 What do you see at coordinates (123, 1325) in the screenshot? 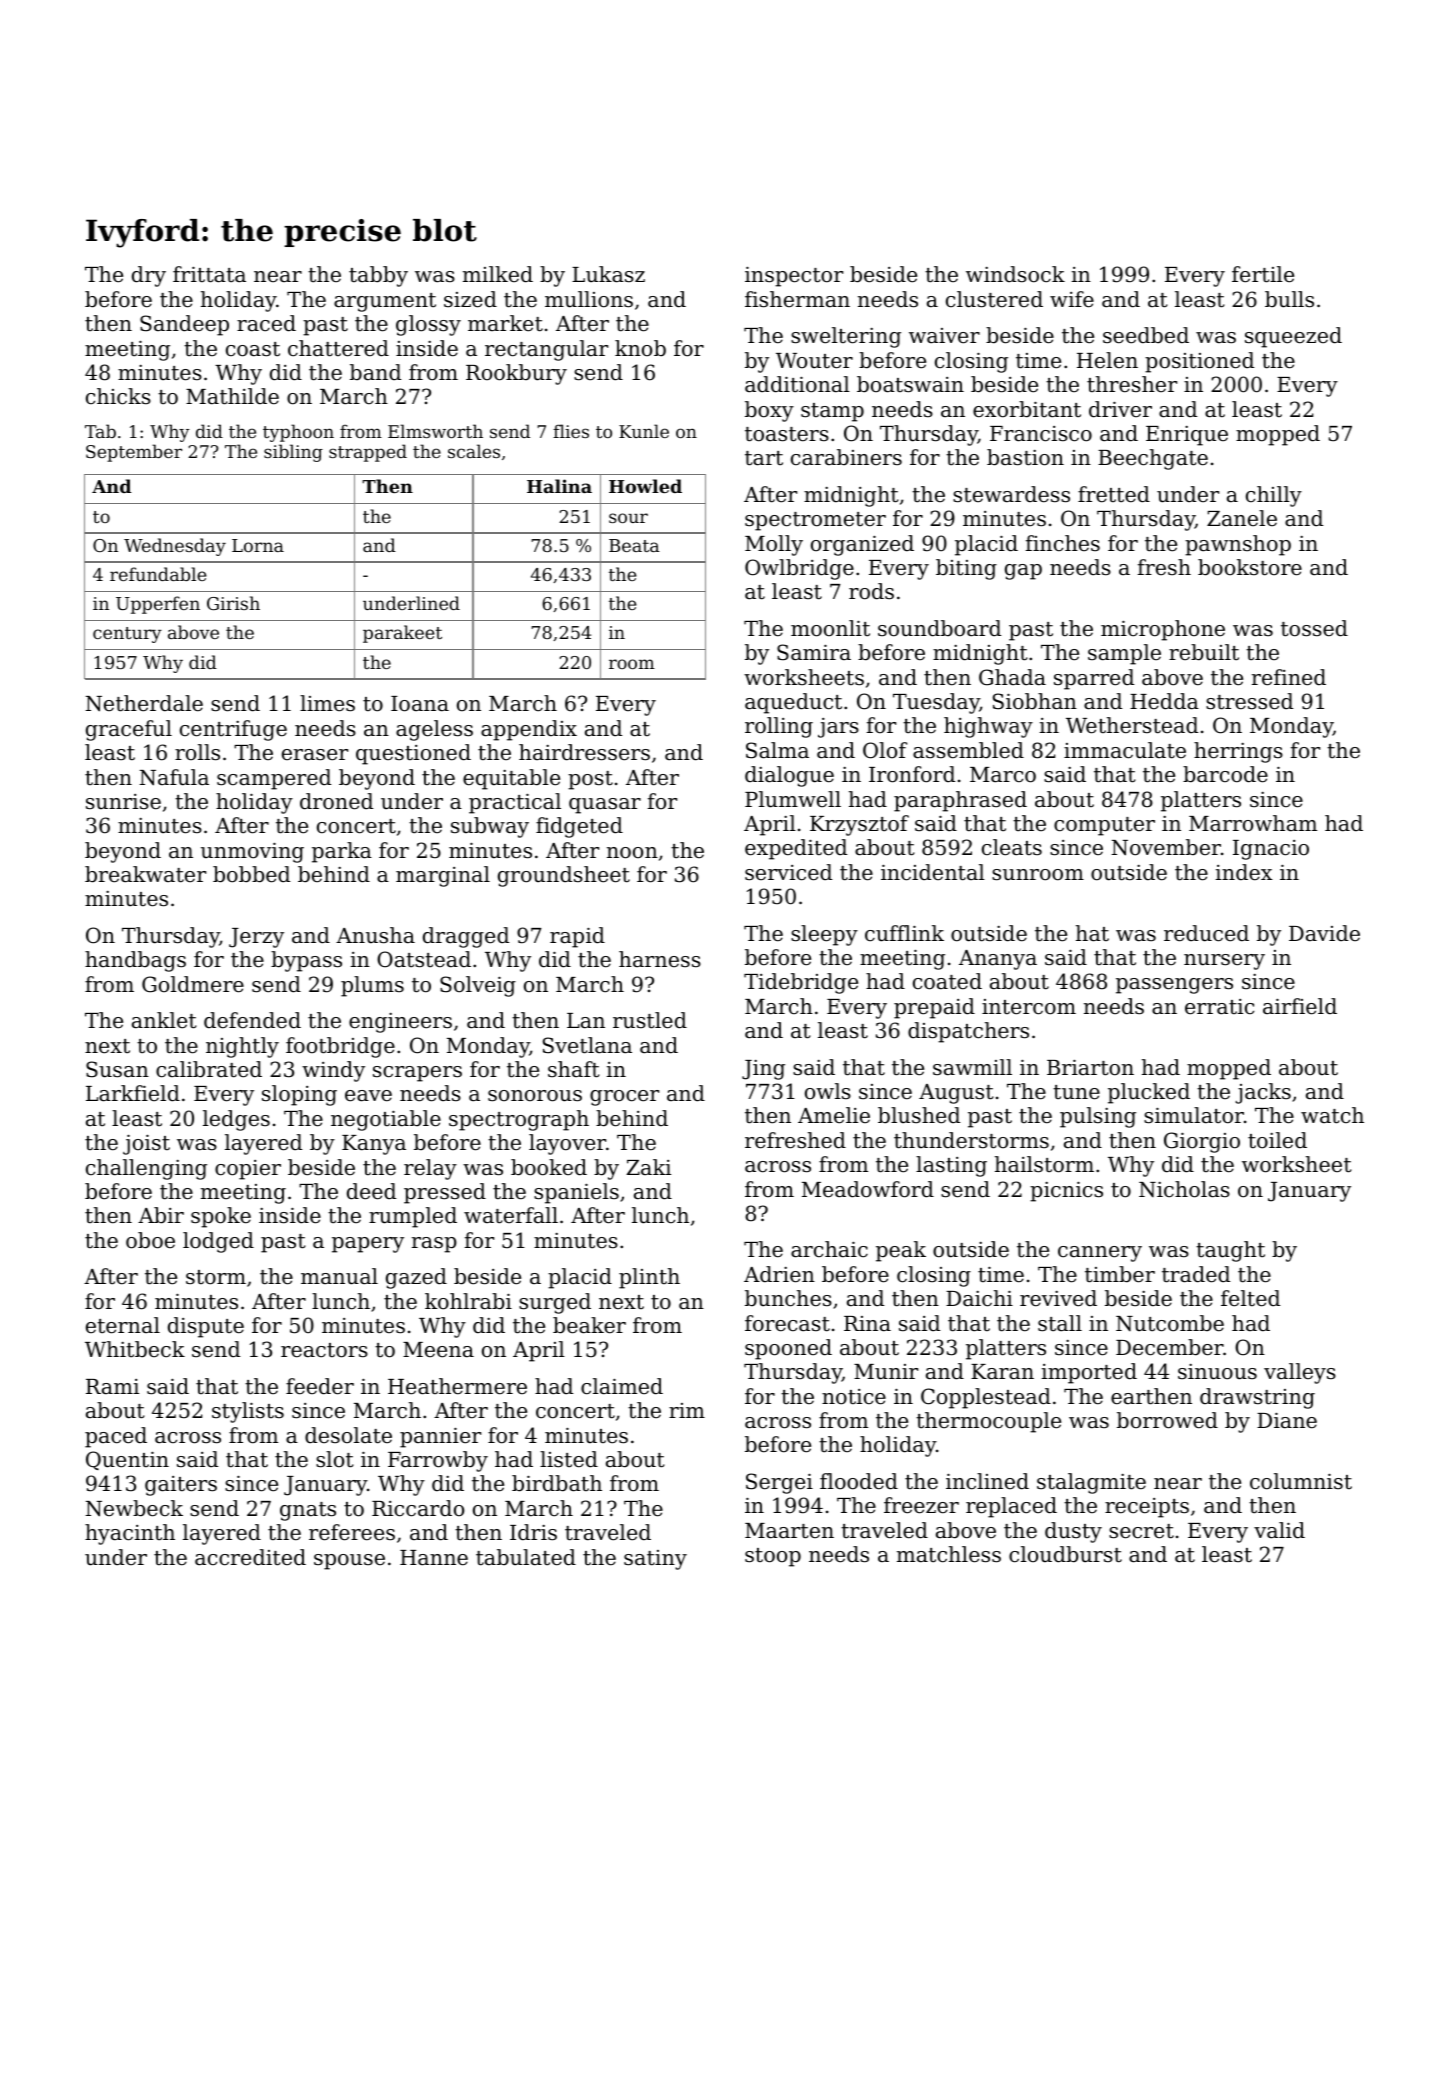
I see `eternal` at bounding box center [123, 1325].
